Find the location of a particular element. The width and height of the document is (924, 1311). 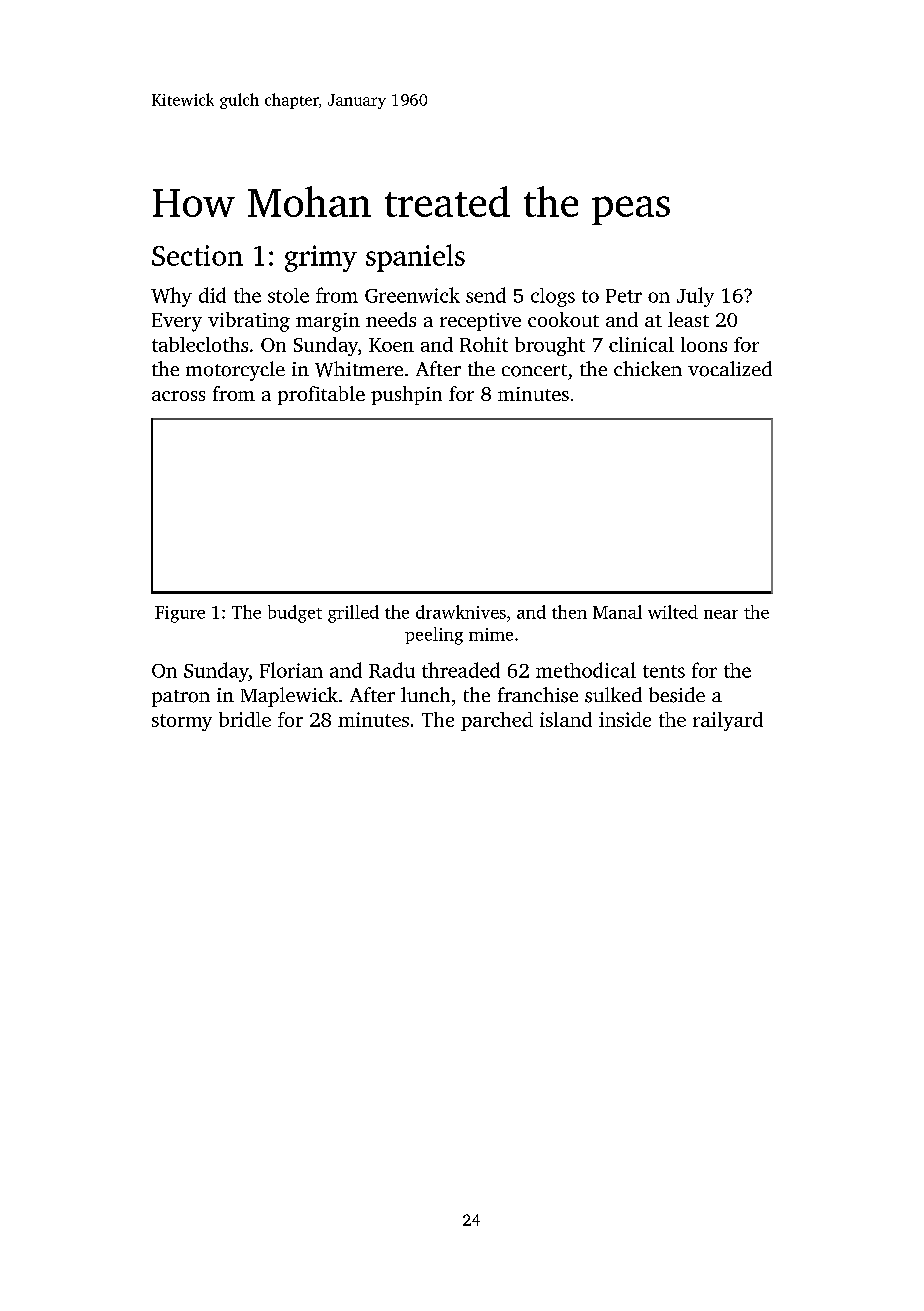

July is located at coordinates (695, 297).
